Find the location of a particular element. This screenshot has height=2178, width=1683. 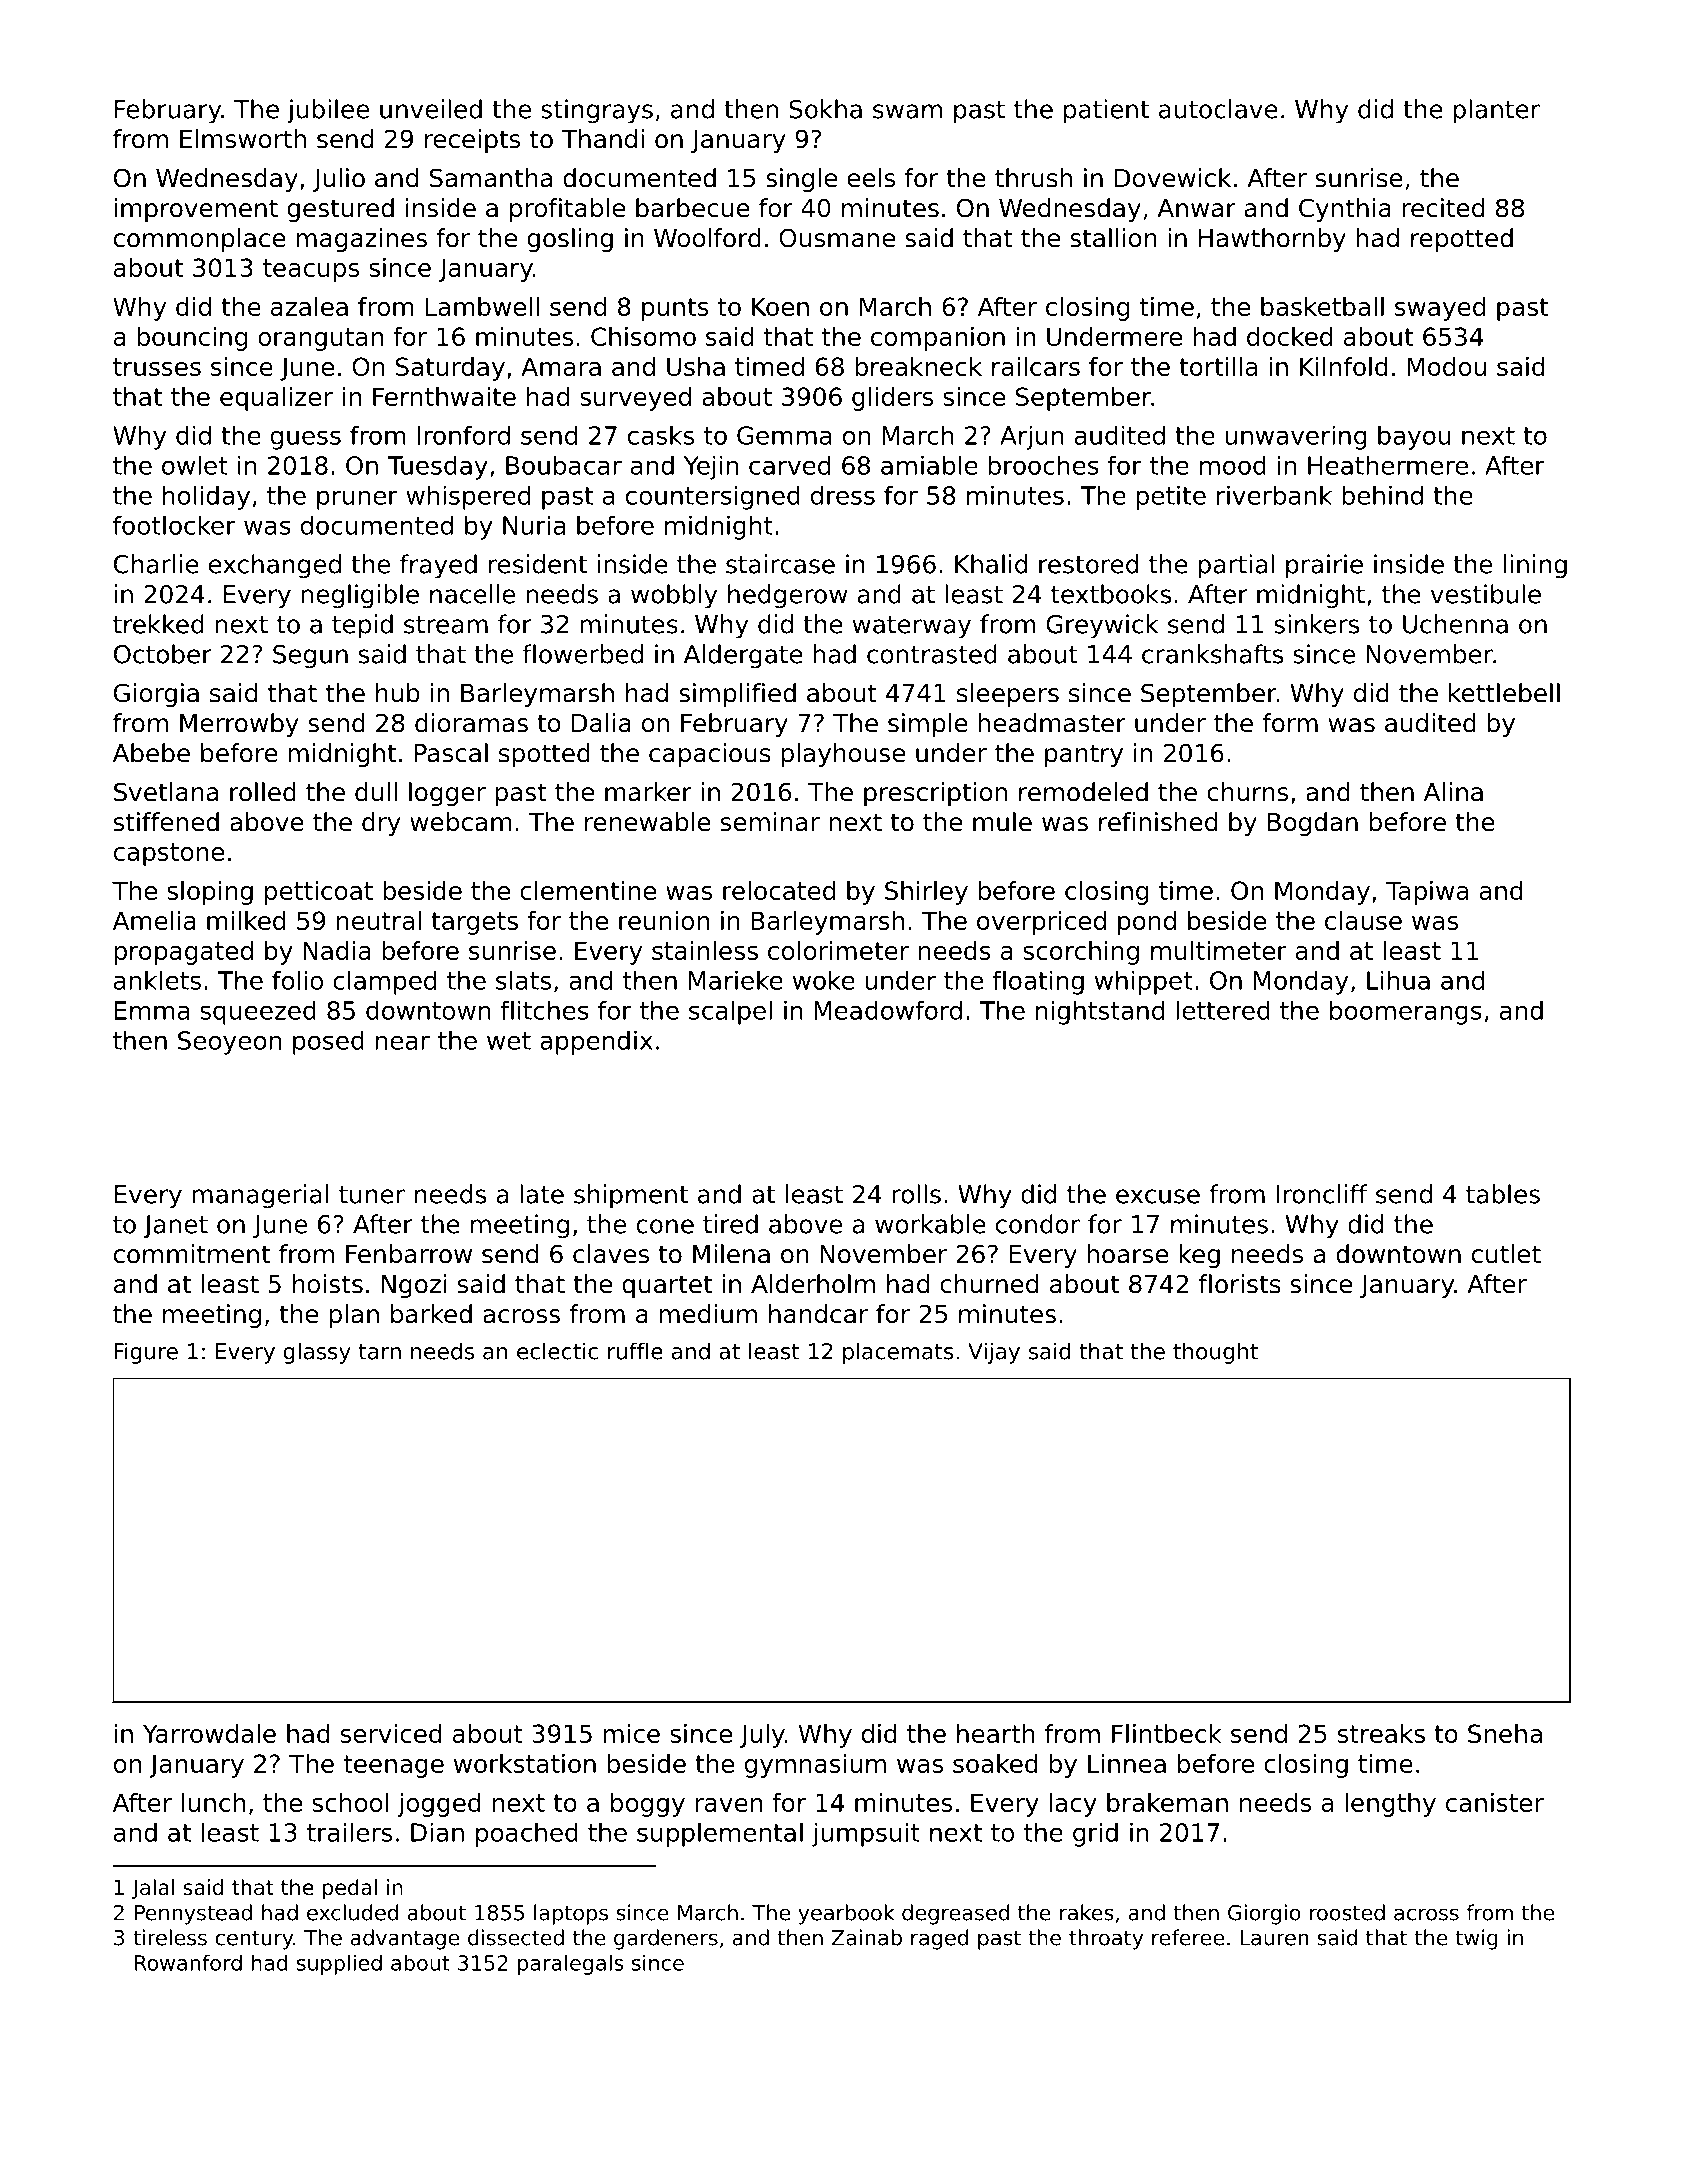

thought is located at coordinates (1215, 1353).
